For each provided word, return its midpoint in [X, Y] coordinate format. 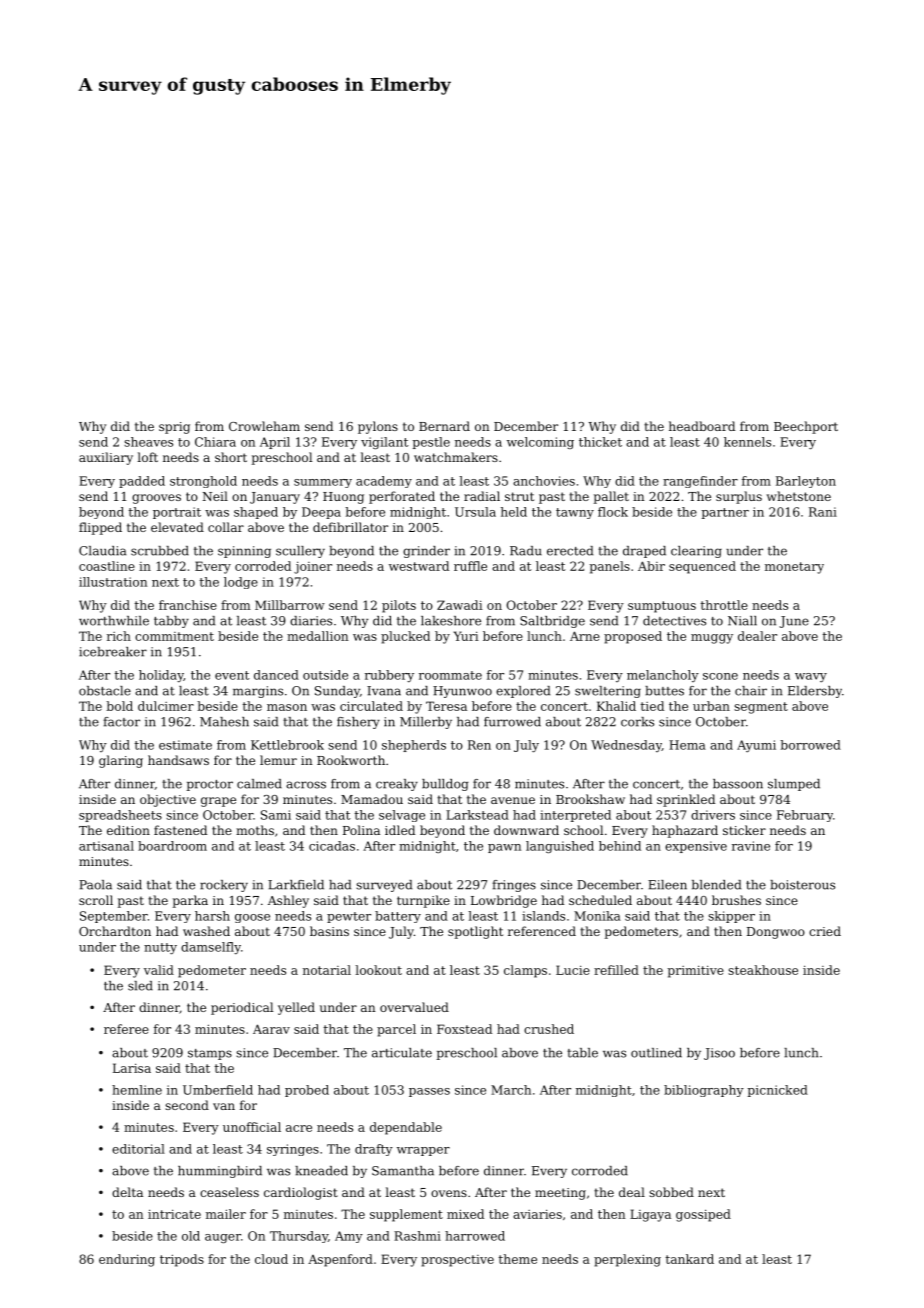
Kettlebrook [287, 745]
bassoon [738, 784]
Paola [95, 885]
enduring [127, 1260]
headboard [702, 426]
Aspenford [340, 1260]
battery [398, 917]
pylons [378, 427]
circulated [371, 706]
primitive [695, 971]
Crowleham [264, 426]
